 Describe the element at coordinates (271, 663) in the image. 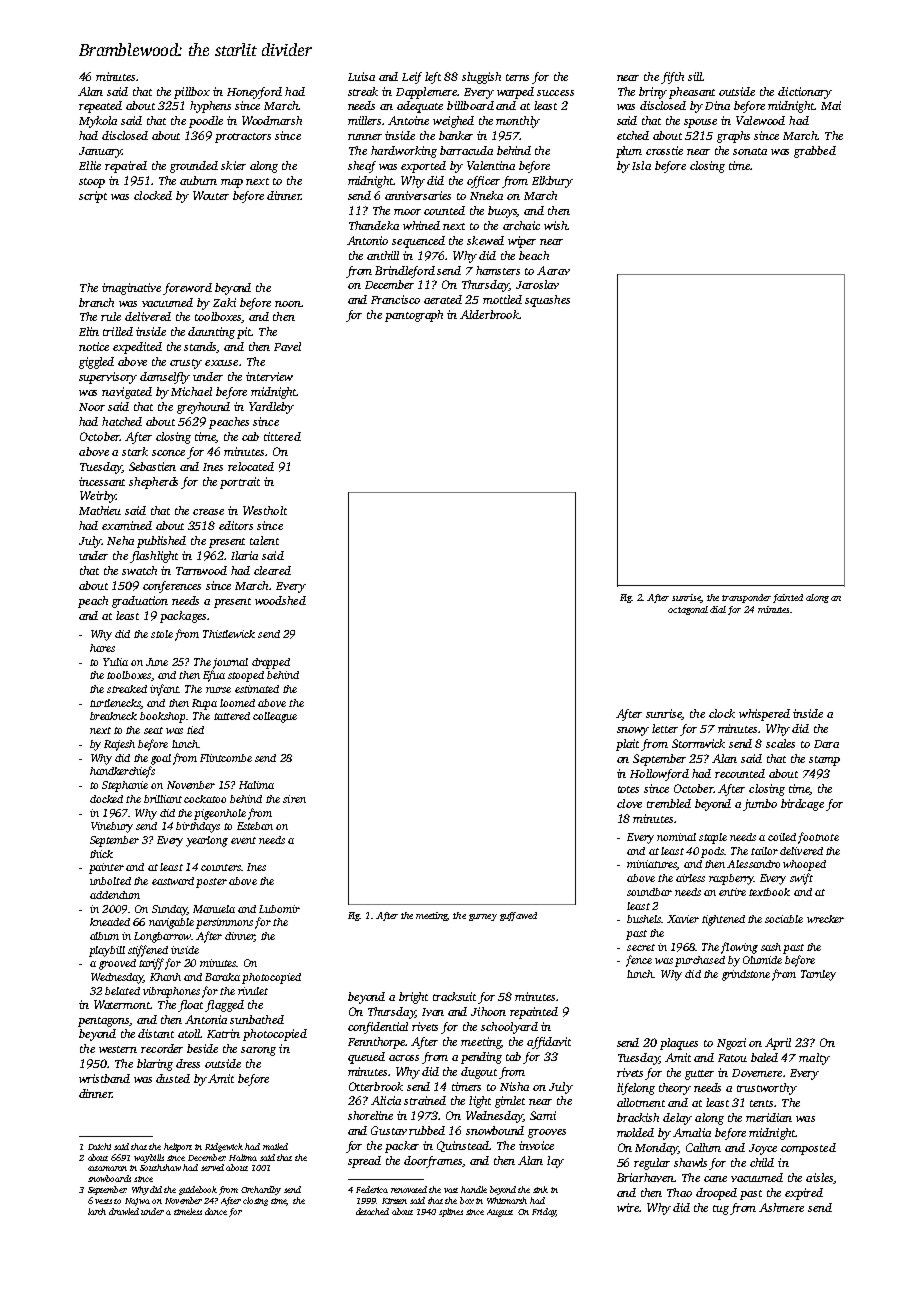

I see `dropped` at that location.
